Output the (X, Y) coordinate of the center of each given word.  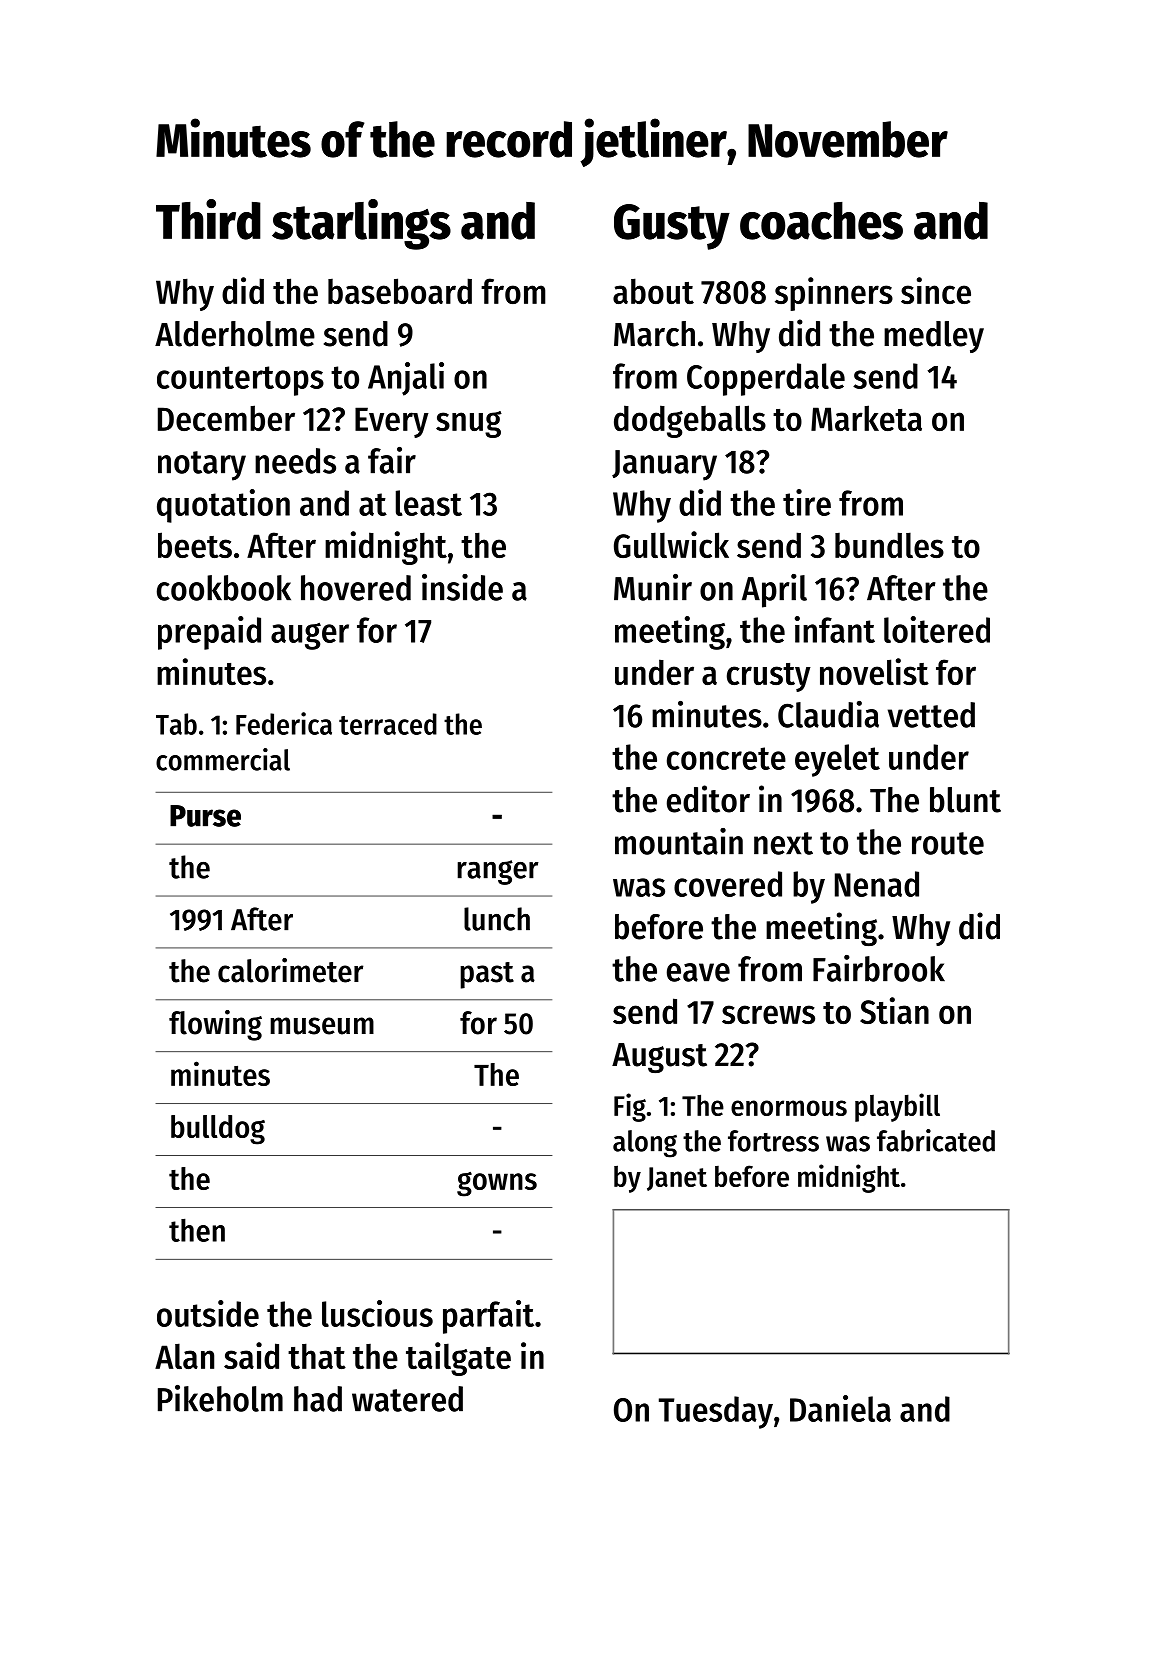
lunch (497, 919)
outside (208, 1313)
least (429, 503)
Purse (205, 816)
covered (728, 884)
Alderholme (235, 334)
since (936, 290)
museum (322, 1026)
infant (835, 629)
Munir (653, 587)
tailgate (458, 1359)
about (653, 291)
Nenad (877, 884)
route (948, 843)
